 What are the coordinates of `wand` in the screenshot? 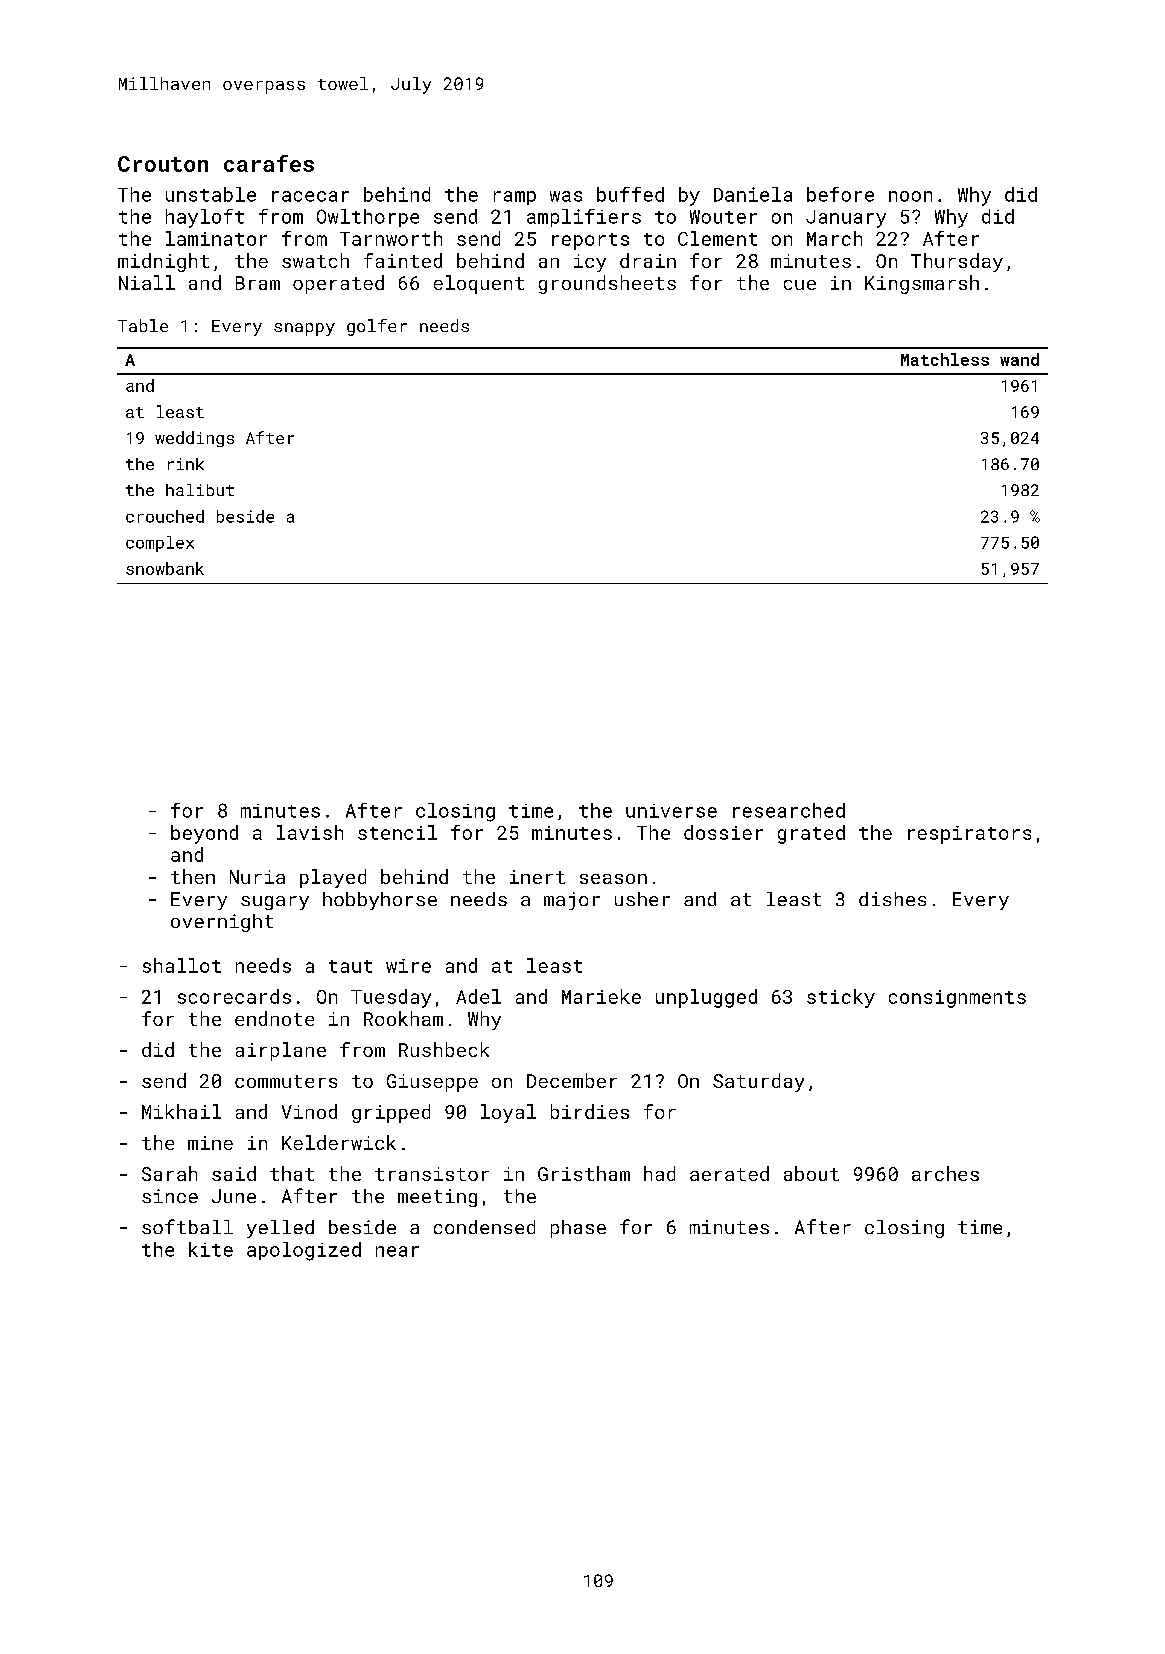 It's located at (1019, 359).
